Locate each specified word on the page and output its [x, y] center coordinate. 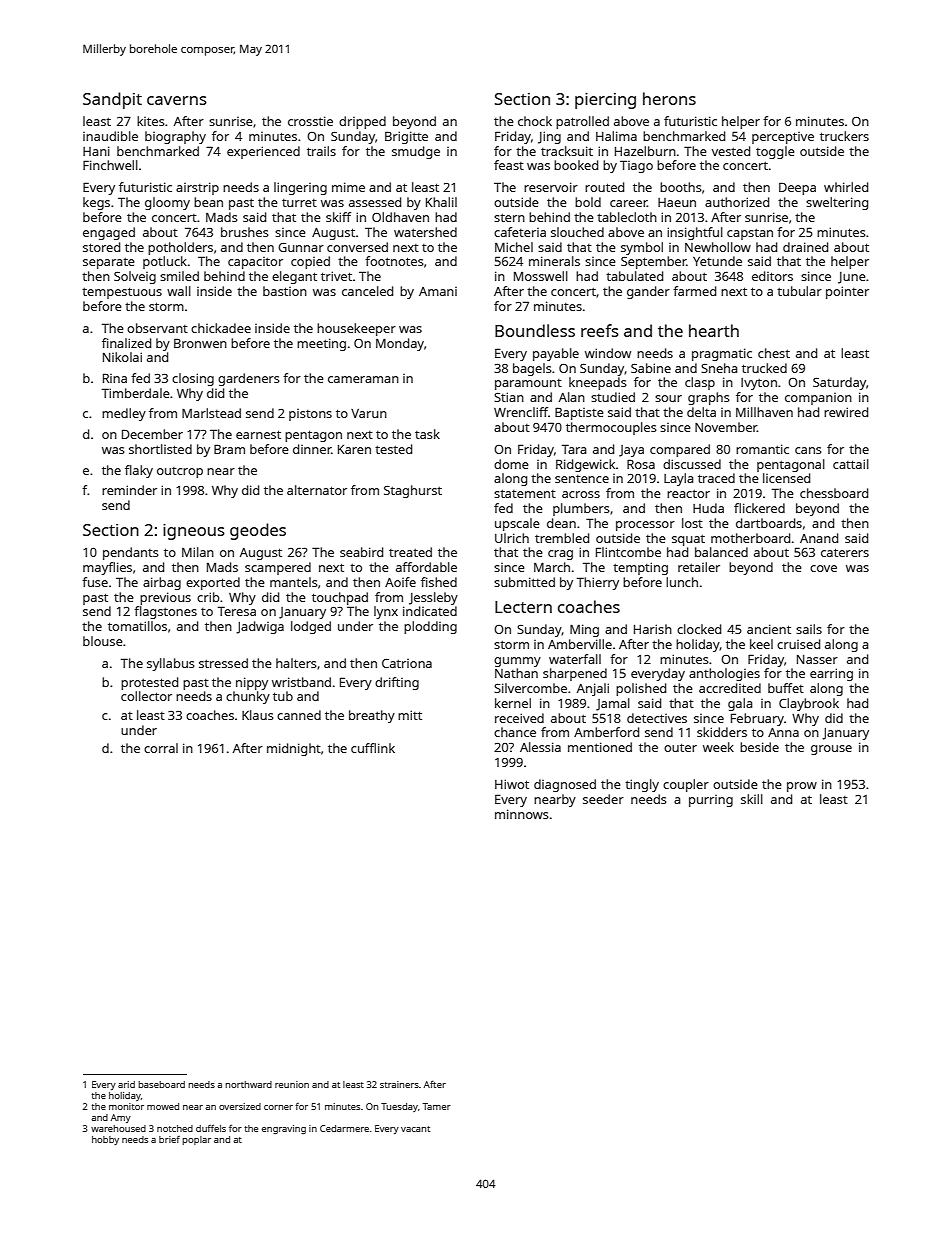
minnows [522, 814]
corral [161, 748]
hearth [714, 330]
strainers [399, 1084]
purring [711, 801]
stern [509, 217]
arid [126, 1084]
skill [752, 799]
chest [774, 353]
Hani [96, 151]
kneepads [598, 383]
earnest [258, 434]
